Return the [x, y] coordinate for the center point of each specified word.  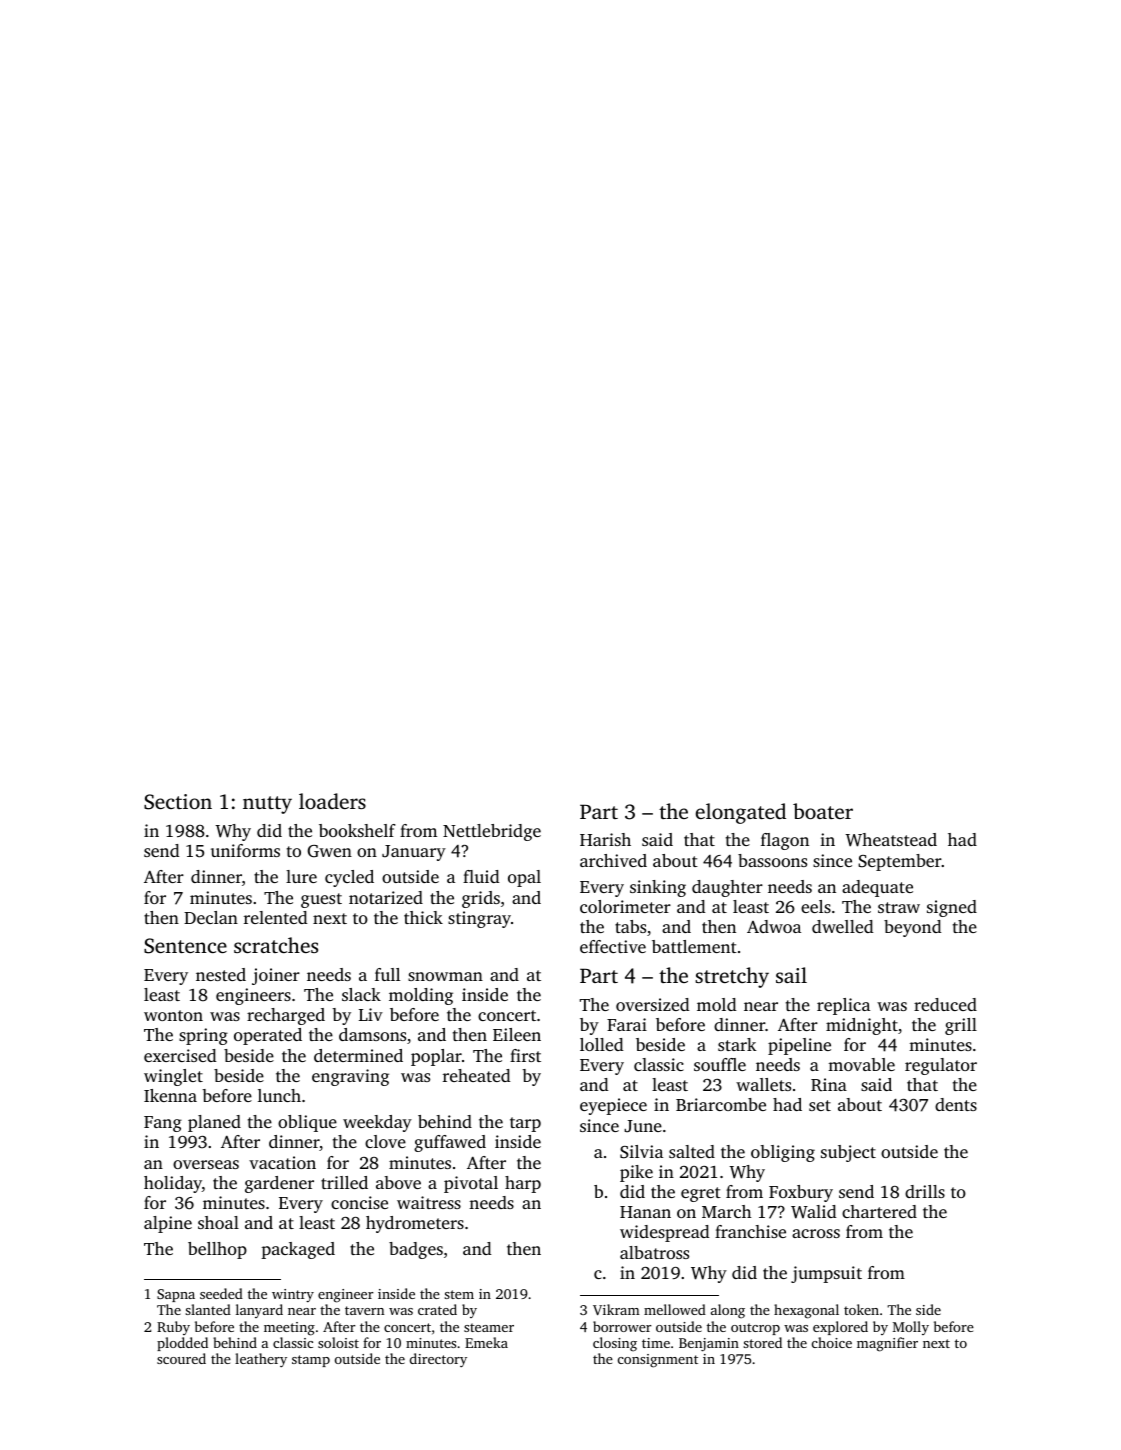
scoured [181, 1358]
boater [823, 811]
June [643, 1126]
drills [925, 1191]
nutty [267, 805]
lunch [279, 1095]
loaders [332, 801]
